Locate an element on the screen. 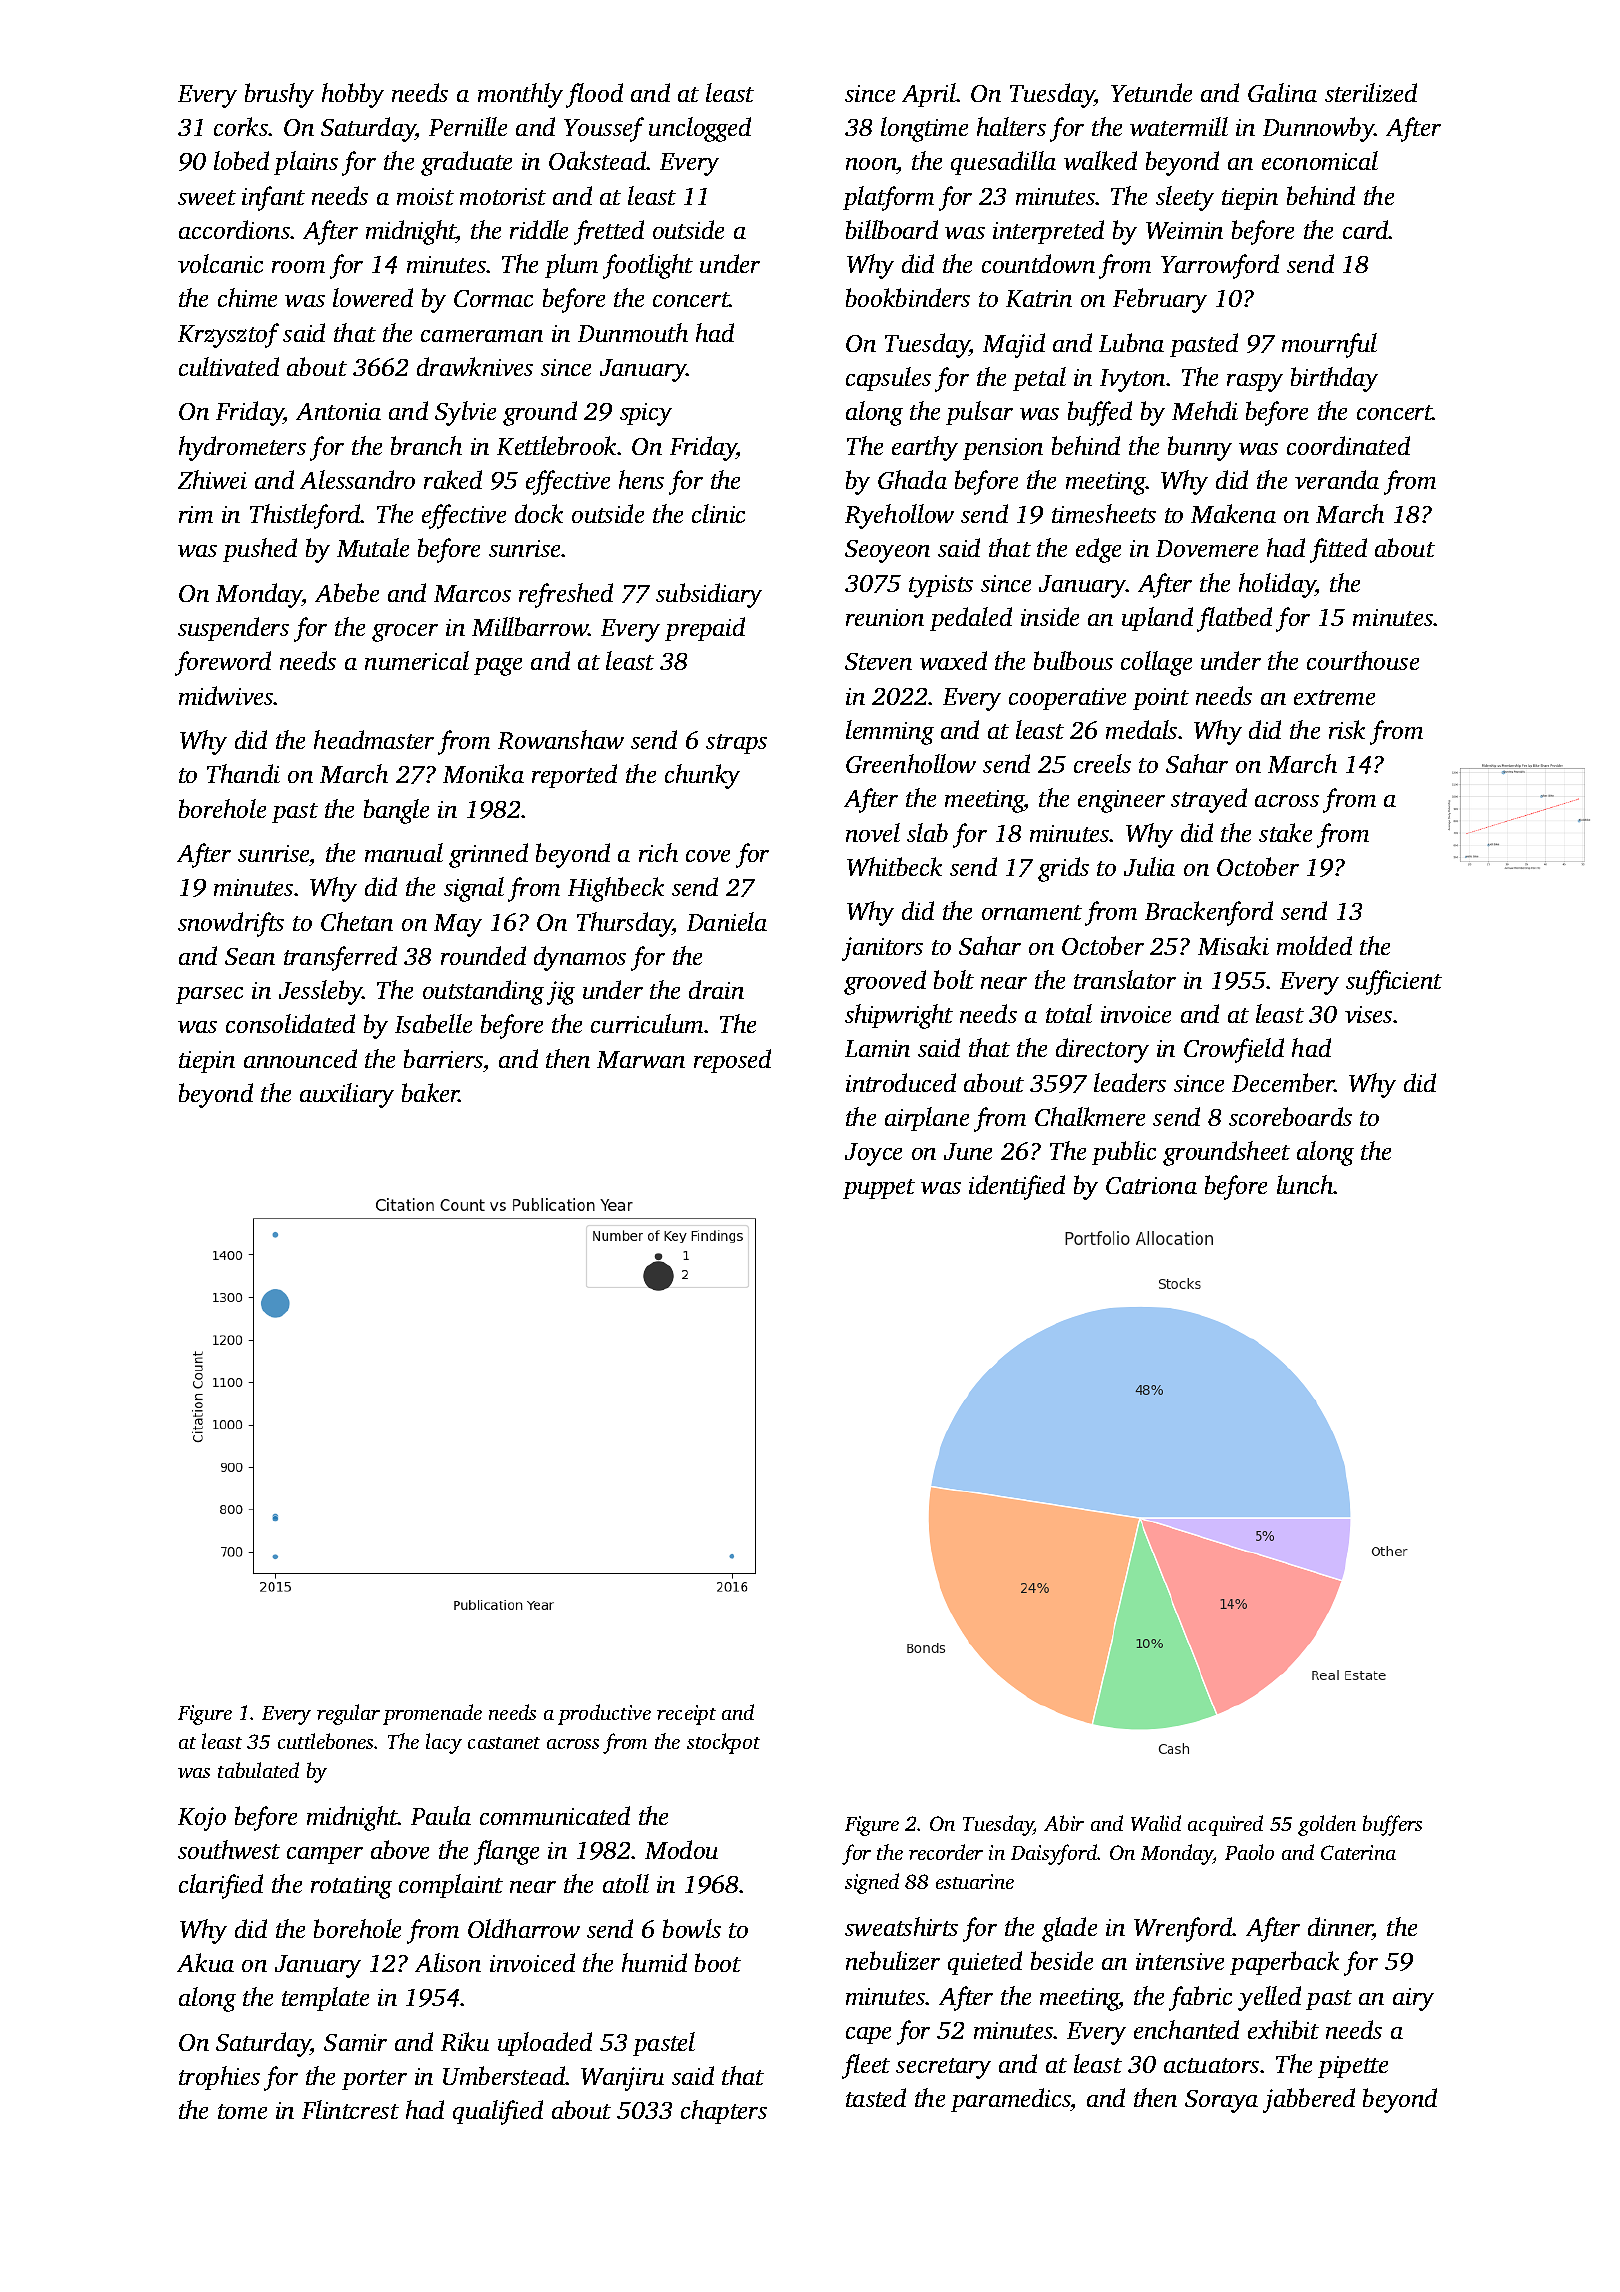 This screenshot has width=1620, height=2292. birthday is located at coordinates (1334, 379).
